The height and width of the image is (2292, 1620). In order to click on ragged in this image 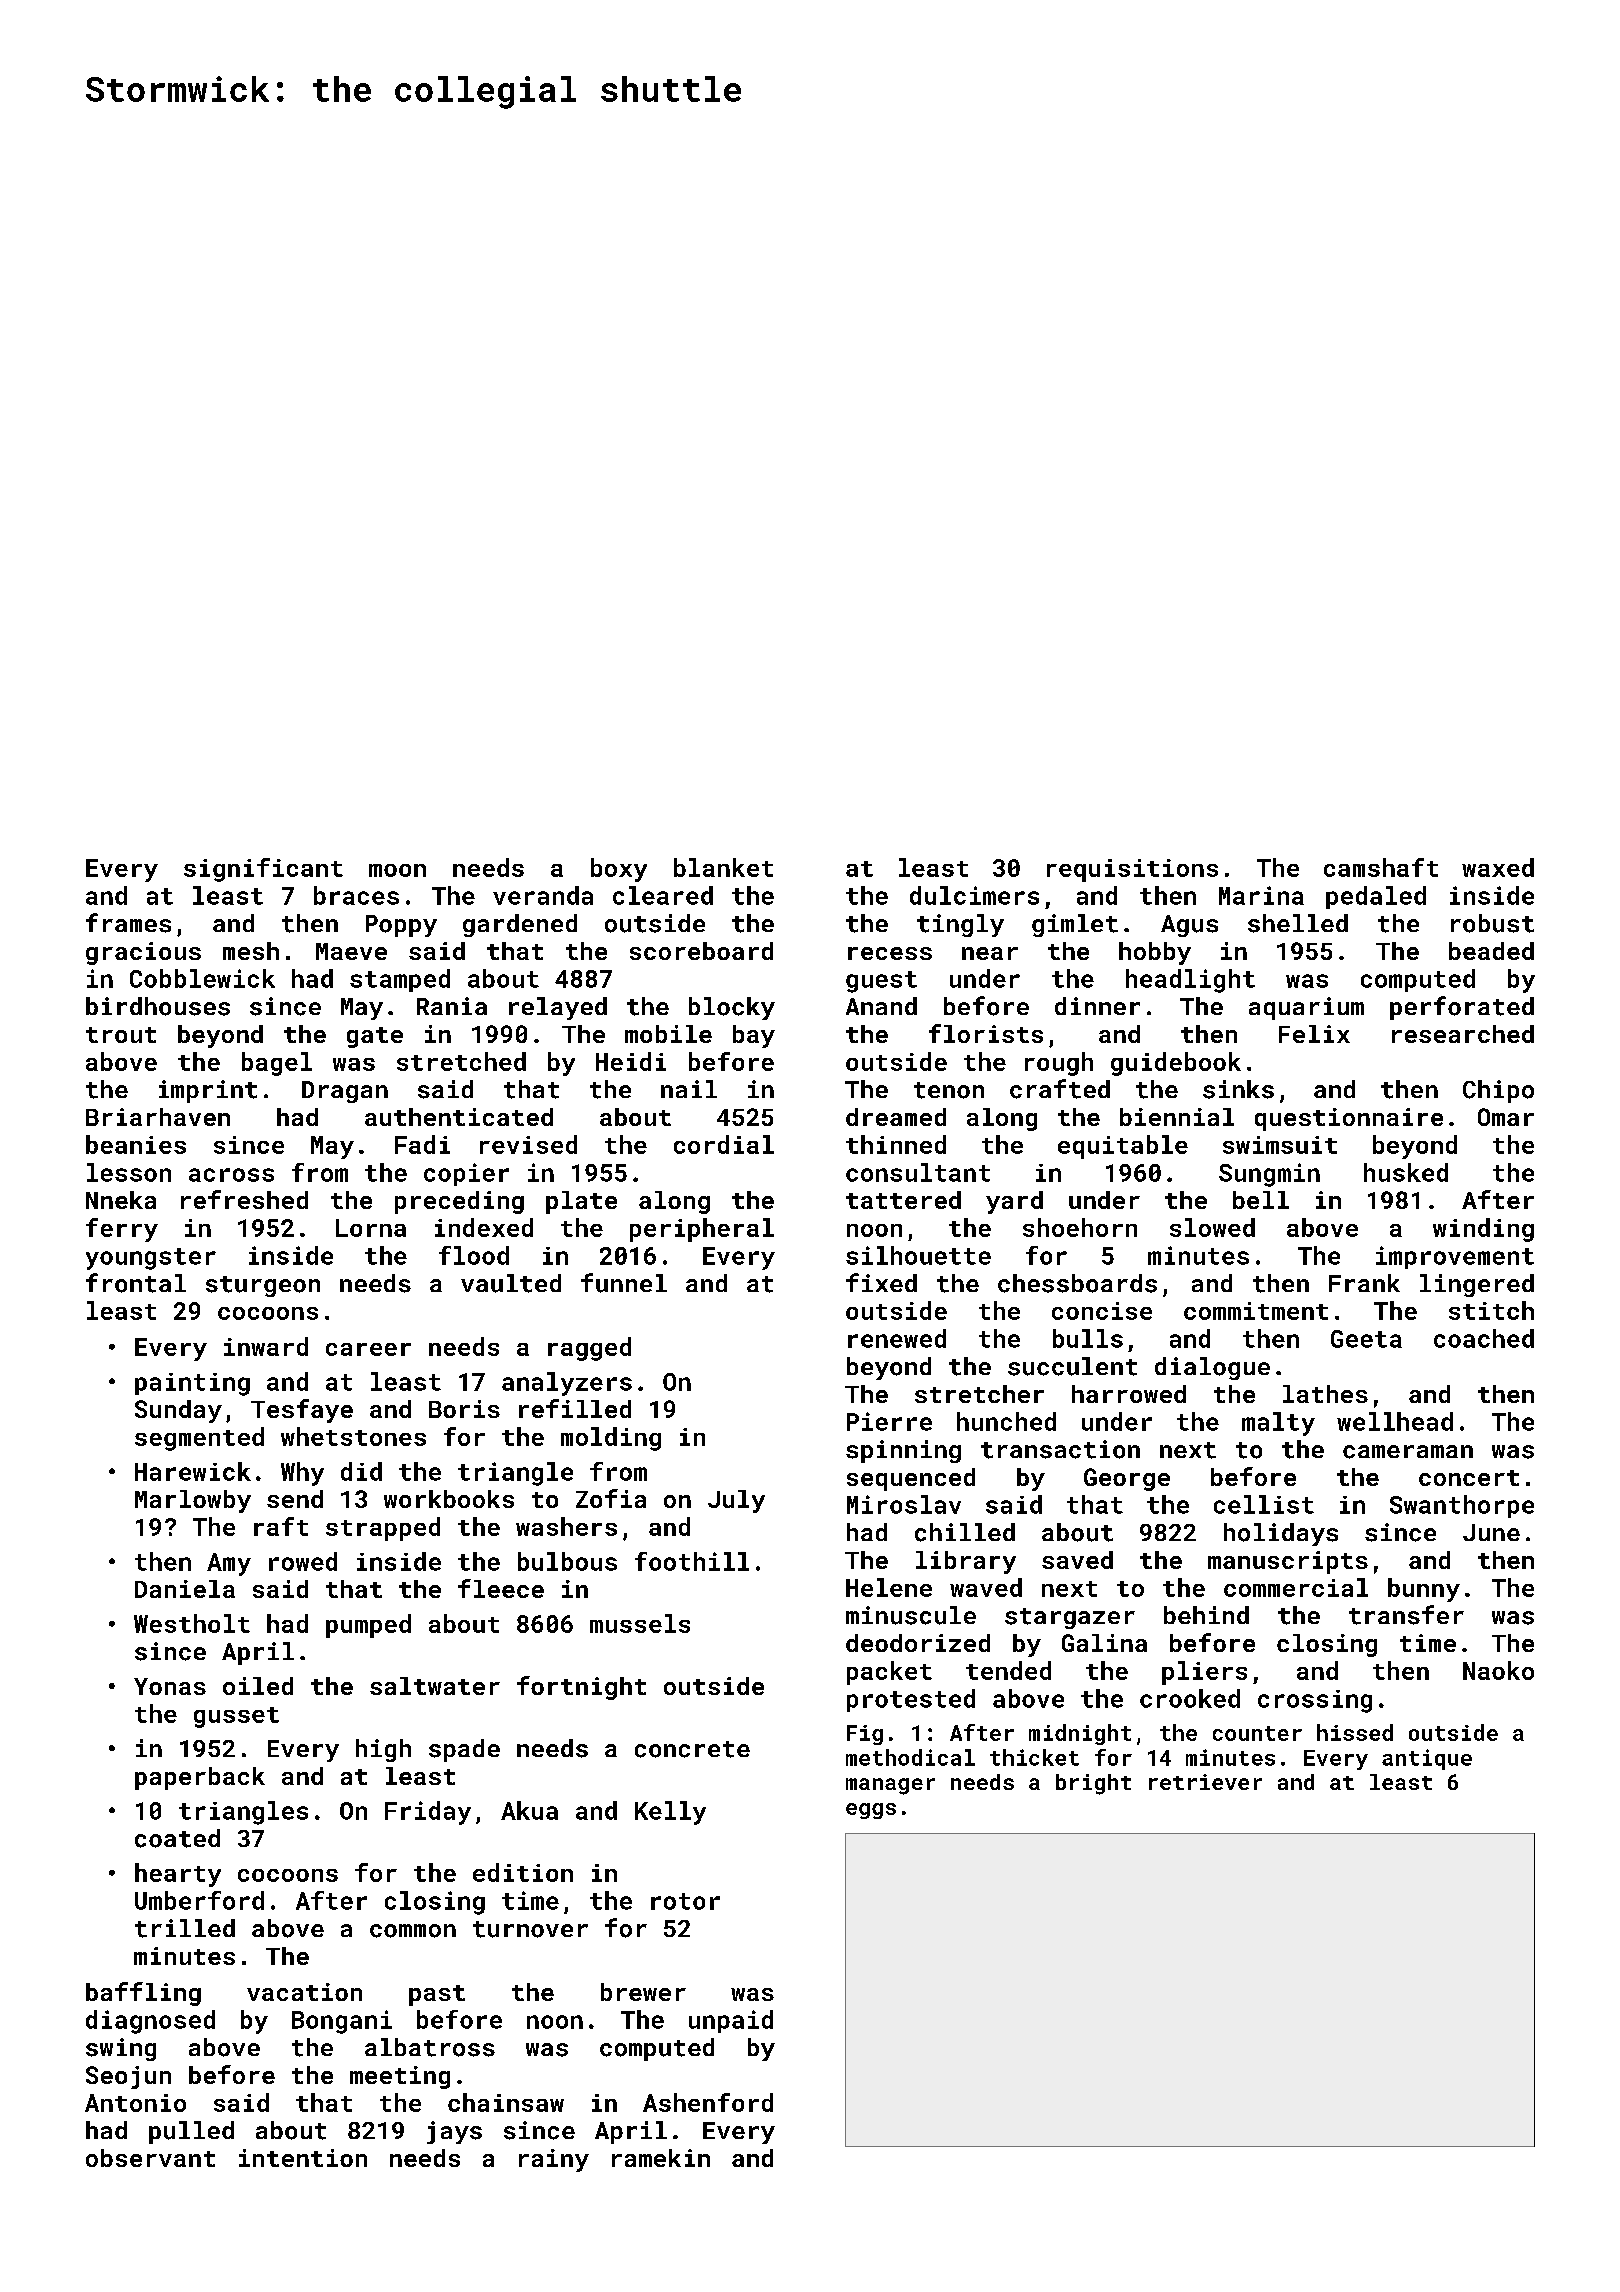, I will do `click(589, 1349)`.
